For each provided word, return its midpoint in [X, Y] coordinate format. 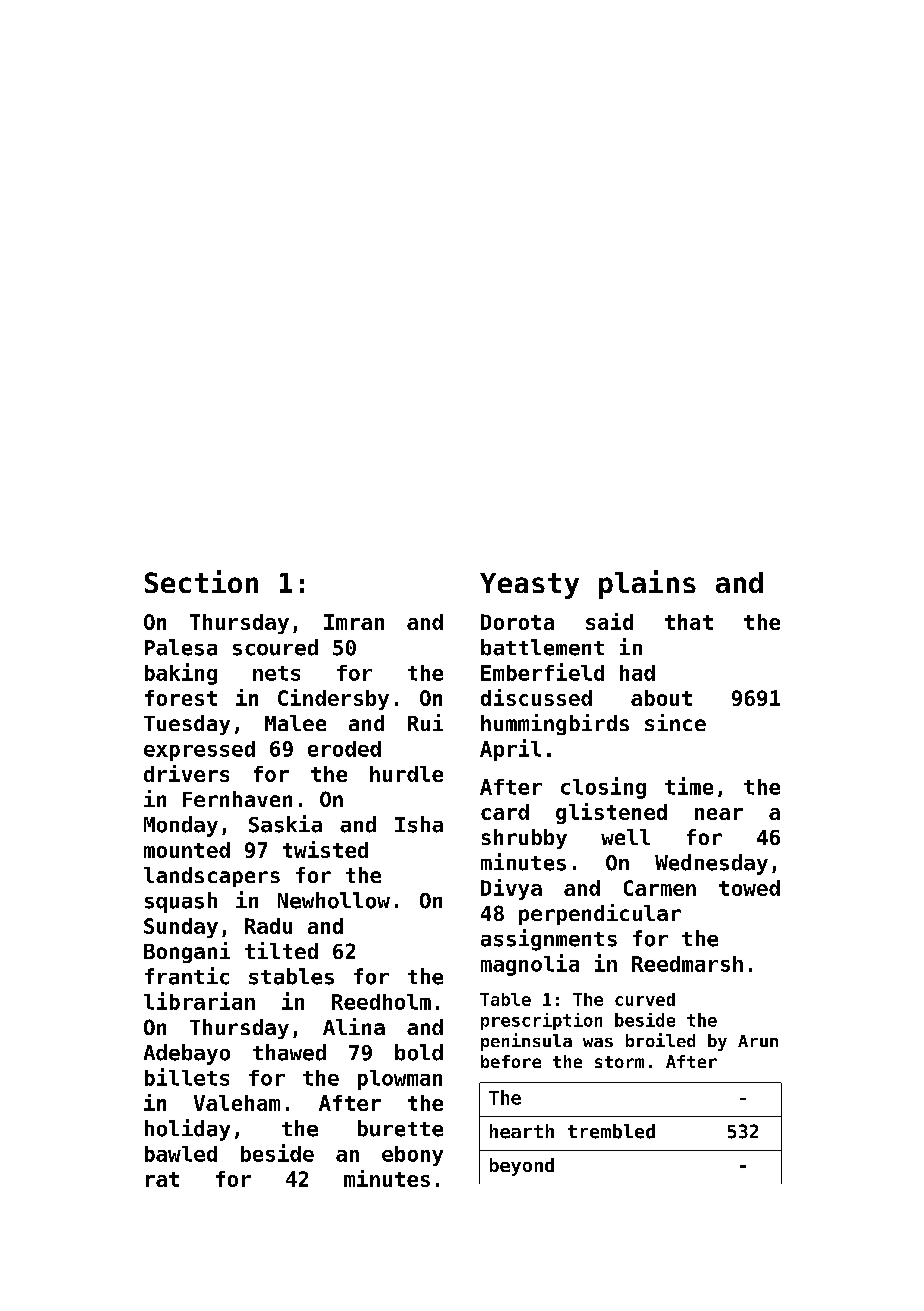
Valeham [237, 1103]
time [689, 786]
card [505, 812]
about [661, 698]
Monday [181, 826]
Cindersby [333, 699]
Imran [354, 622]
